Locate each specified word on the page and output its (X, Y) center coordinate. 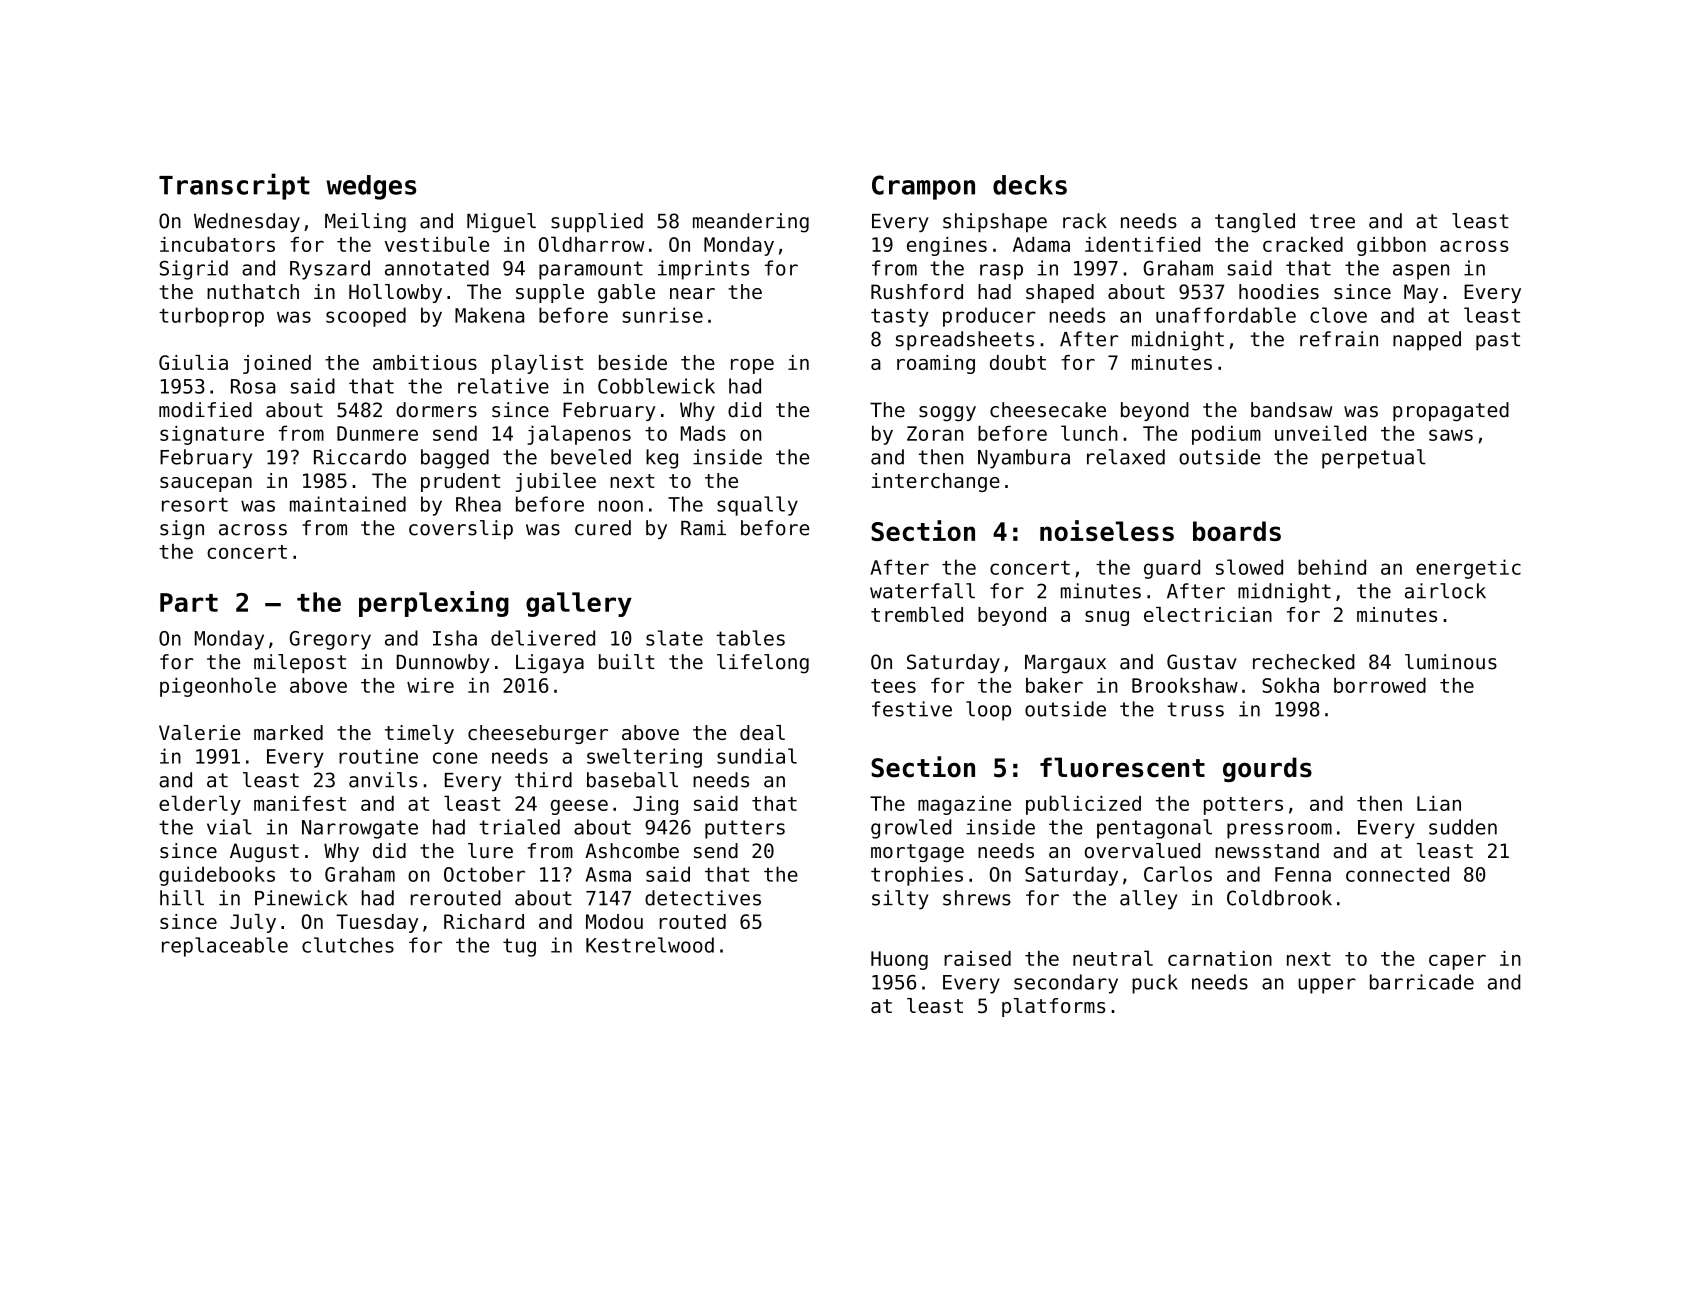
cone (455, 758)
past (1498, 341)
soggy (947, 414)
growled (911, 829)
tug (519, 947)
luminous (1451, 662)
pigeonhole (218, 687)
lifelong (763, 664)
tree (1332, 221)
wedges (371, 187)
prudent (460, 482)
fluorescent (1122, 767)
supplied (597, 222)
